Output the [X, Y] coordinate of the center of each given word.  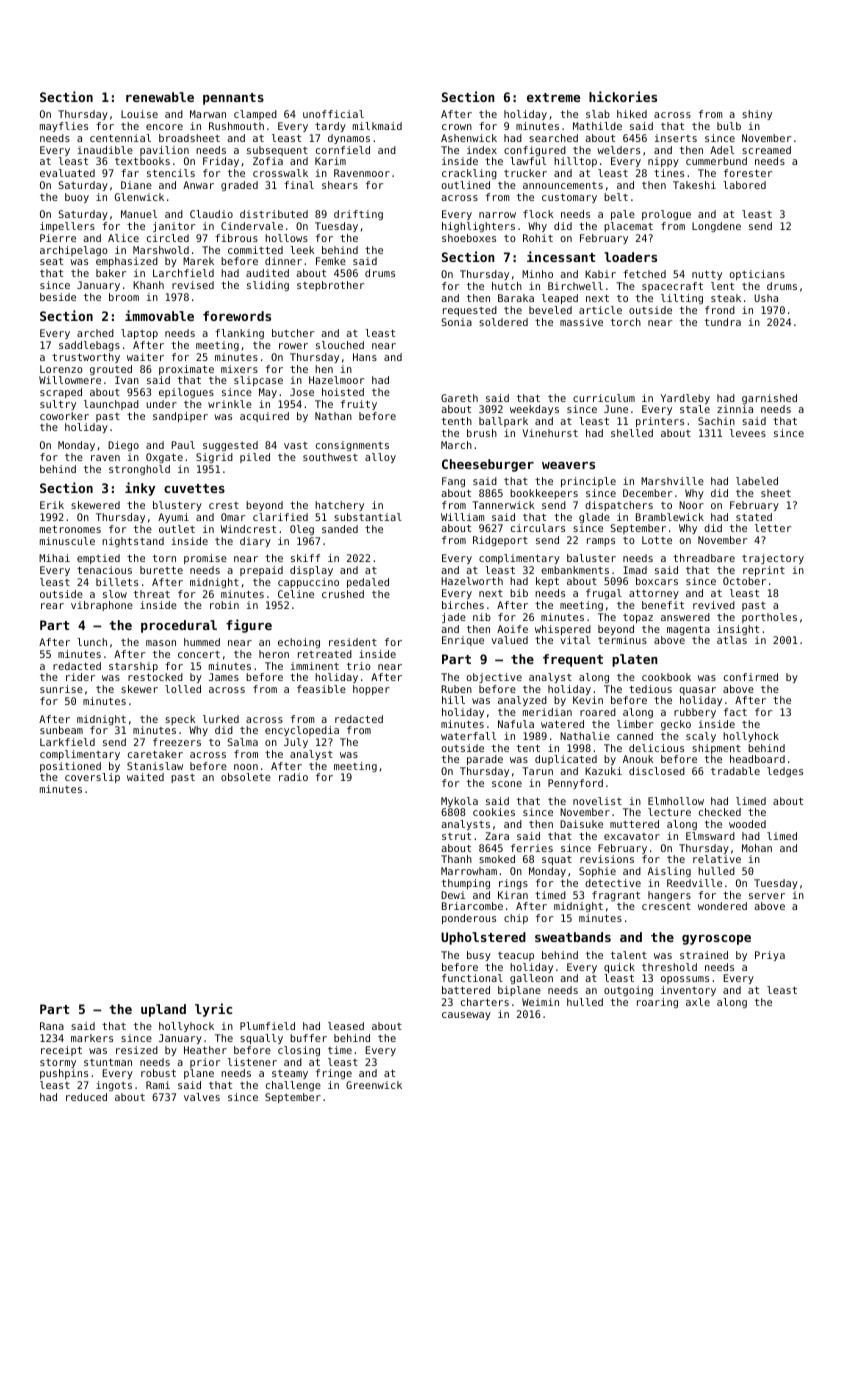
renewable [160, 97]
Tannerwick [503, 505]
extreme [553, 97]
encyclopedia [302, 731]
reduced [86, 1097]
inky [140, 489]
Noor [691, 505]
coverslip [92, 778]
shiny [757, 115]
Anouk [638, 759]
